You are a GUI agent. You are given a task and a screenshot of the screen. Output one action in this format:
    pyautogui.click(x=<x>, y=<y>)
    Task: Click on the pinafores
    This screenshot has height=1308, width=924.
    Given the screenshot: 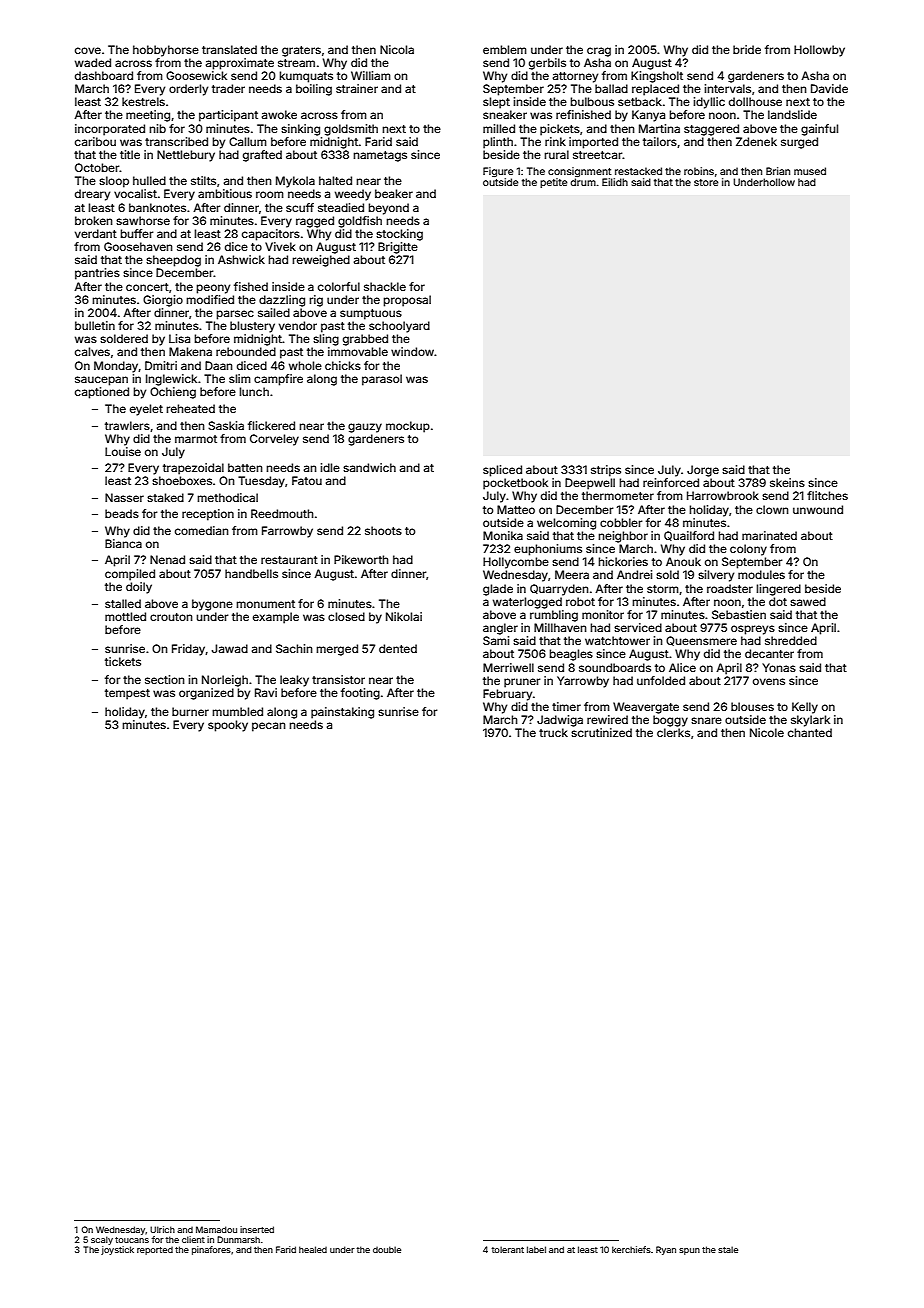 What is the action you would take?
    pyautogui.click(x=211, y=1250)
